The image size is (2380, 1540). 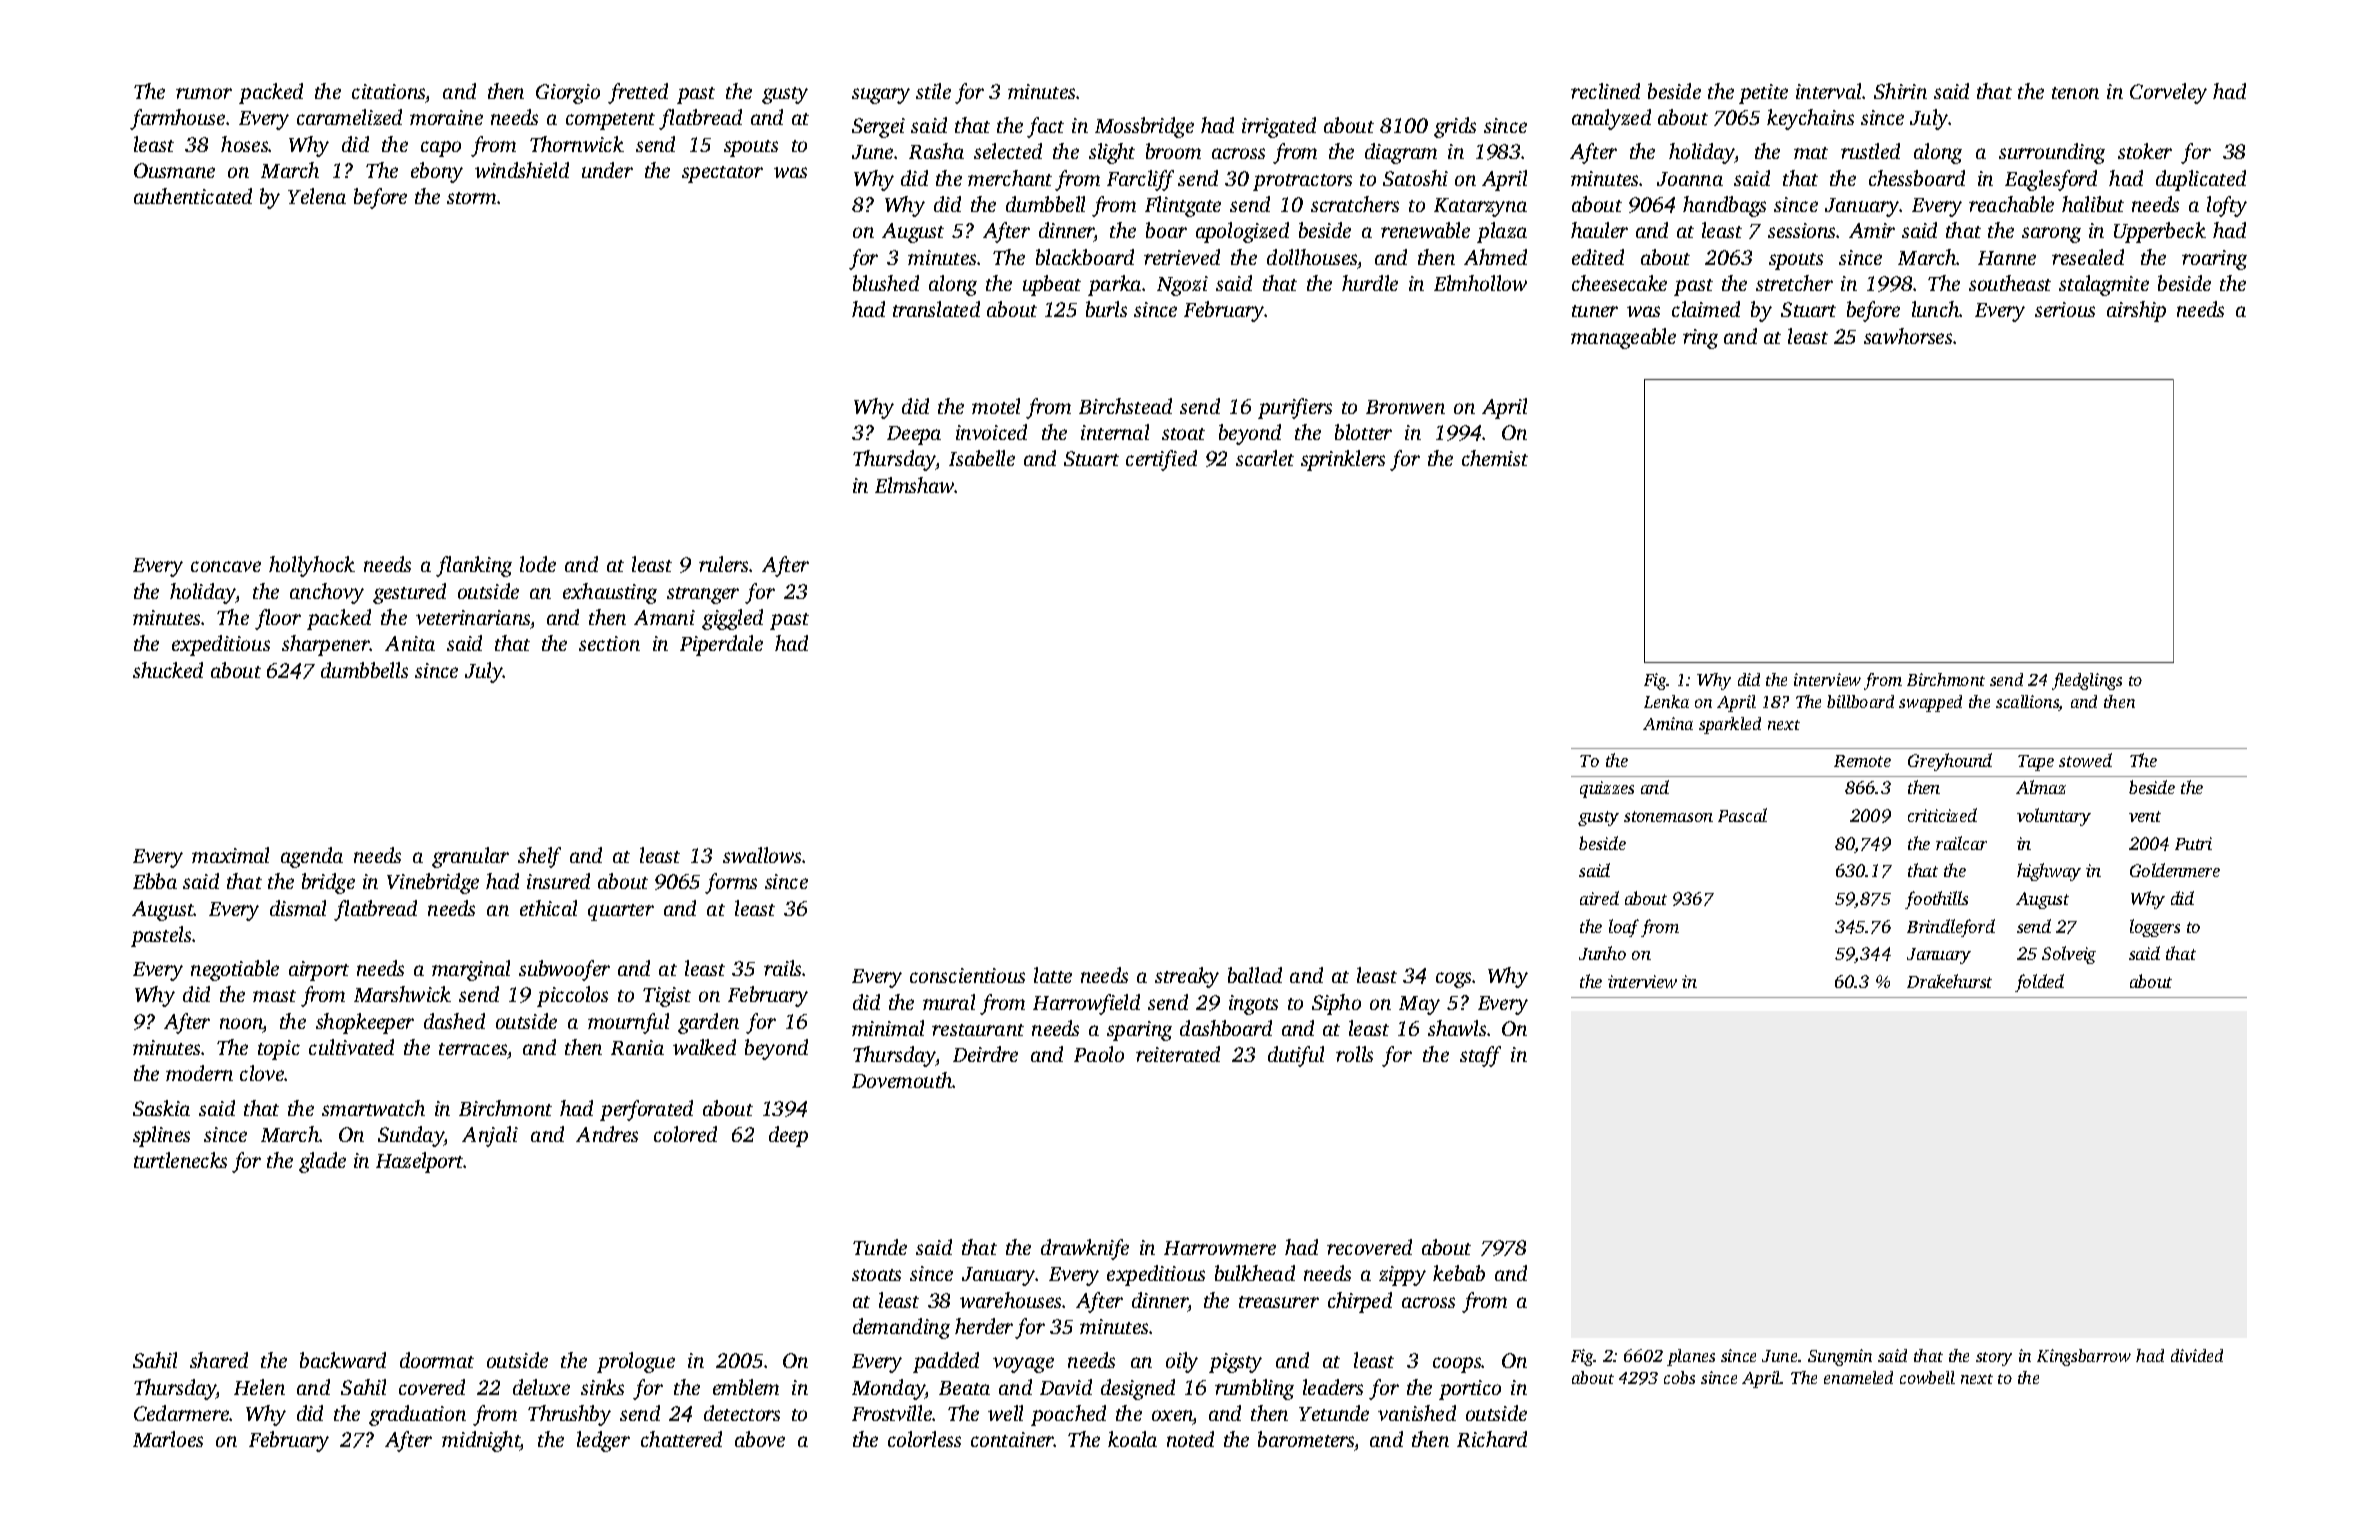 I want to click on streaky, so click(x=1187, y=977).
